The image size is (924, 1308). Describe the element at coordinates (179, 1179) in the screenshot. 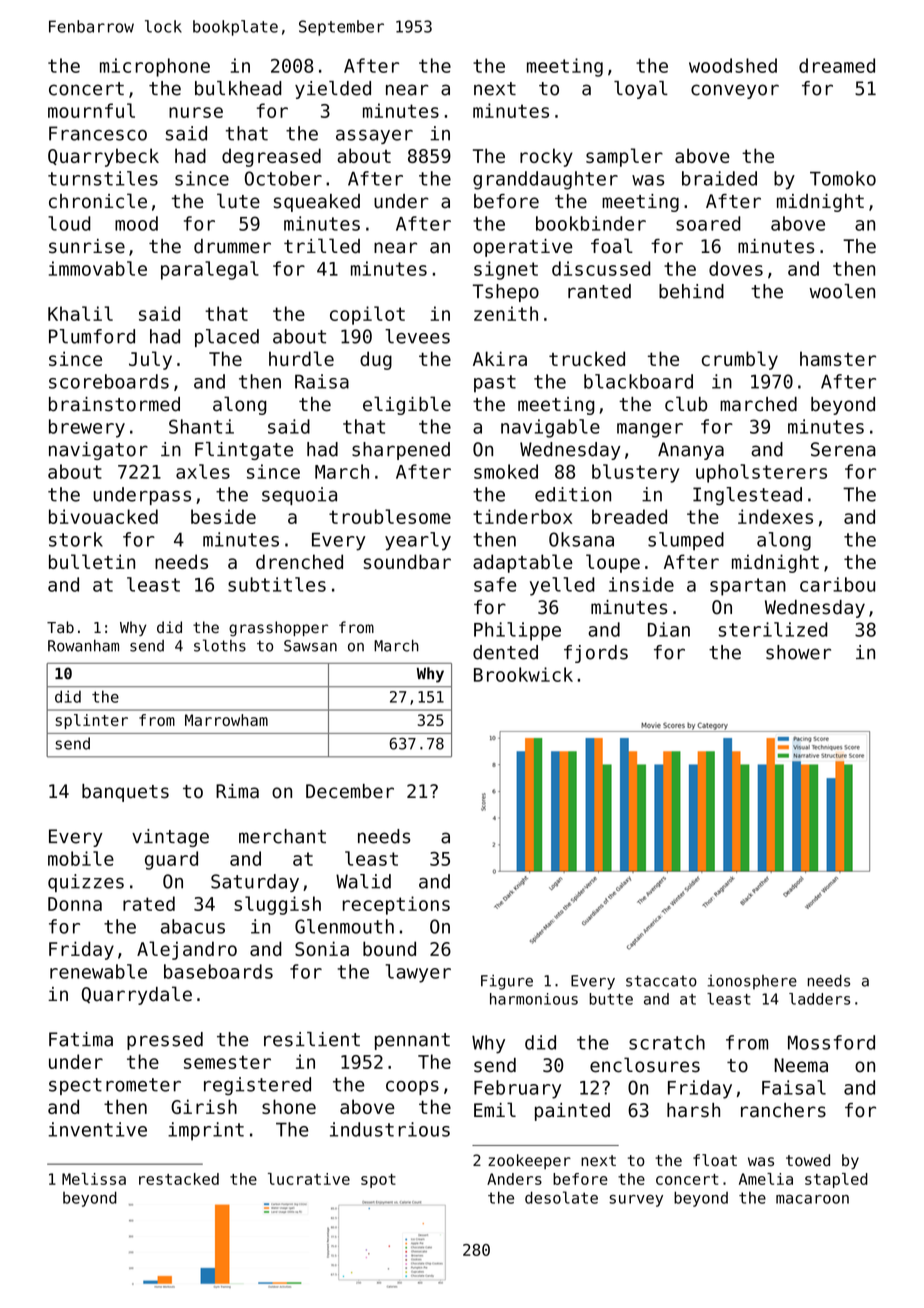

I see `restacked` at that location.
